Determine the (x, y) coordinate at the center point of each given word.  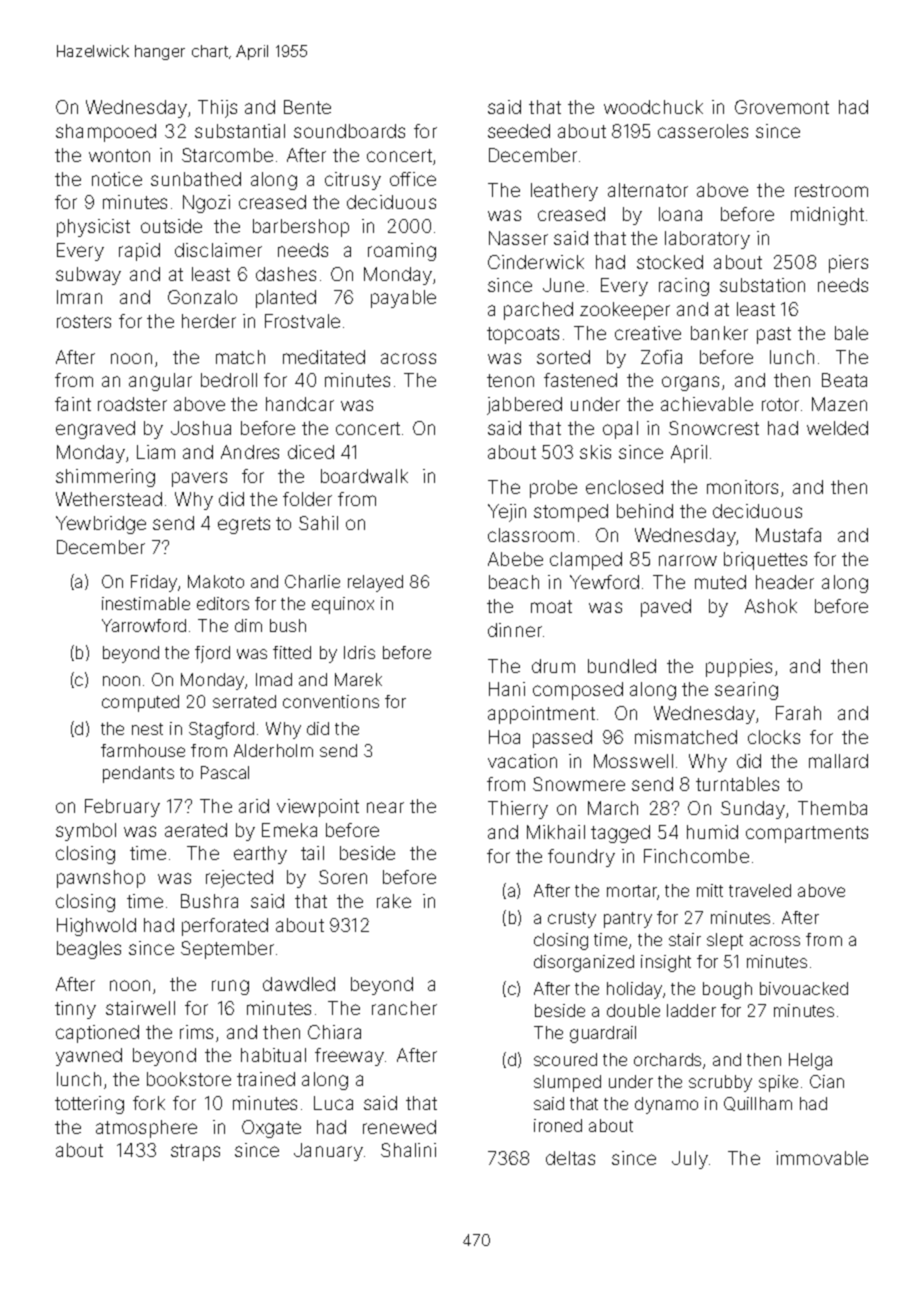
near (385, 807)
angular (160, 382)
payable (403, 299)
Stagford (221, 730)
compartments (807, 834)
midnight (827, 216)
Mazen (839, 404)
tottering (89, 1105)
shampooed (106, 133)
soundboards (349, 131)
